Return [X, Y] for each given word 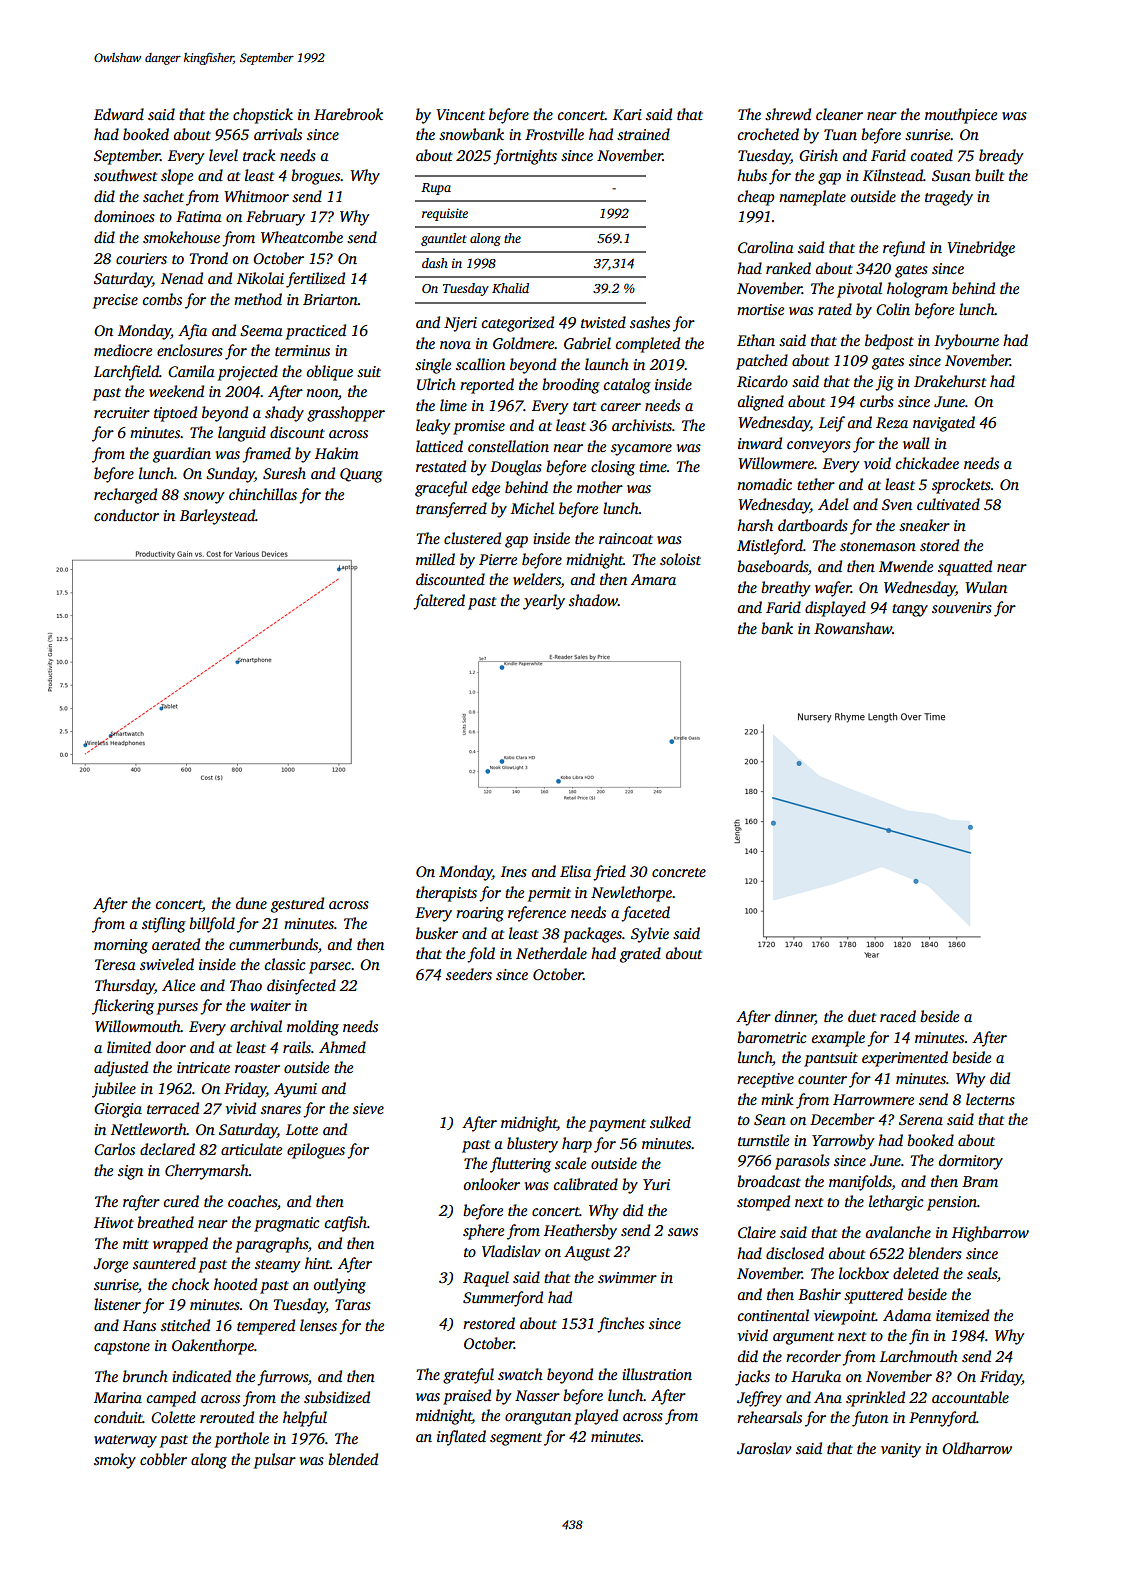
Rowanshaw [853, 628]
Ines [514, 871]
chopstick [263, 116]
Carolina [766, 247]
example [838, 1039]
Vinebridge [981, 249]
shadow [593, 600]
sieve [368, 1108]
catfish [346, 1224]
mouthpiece [961, 116]
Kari [627, 114]
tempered [266, 1327]
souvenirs [962, 607]
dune [251, 903]
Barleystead [217, 517]
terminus [302, 350]
